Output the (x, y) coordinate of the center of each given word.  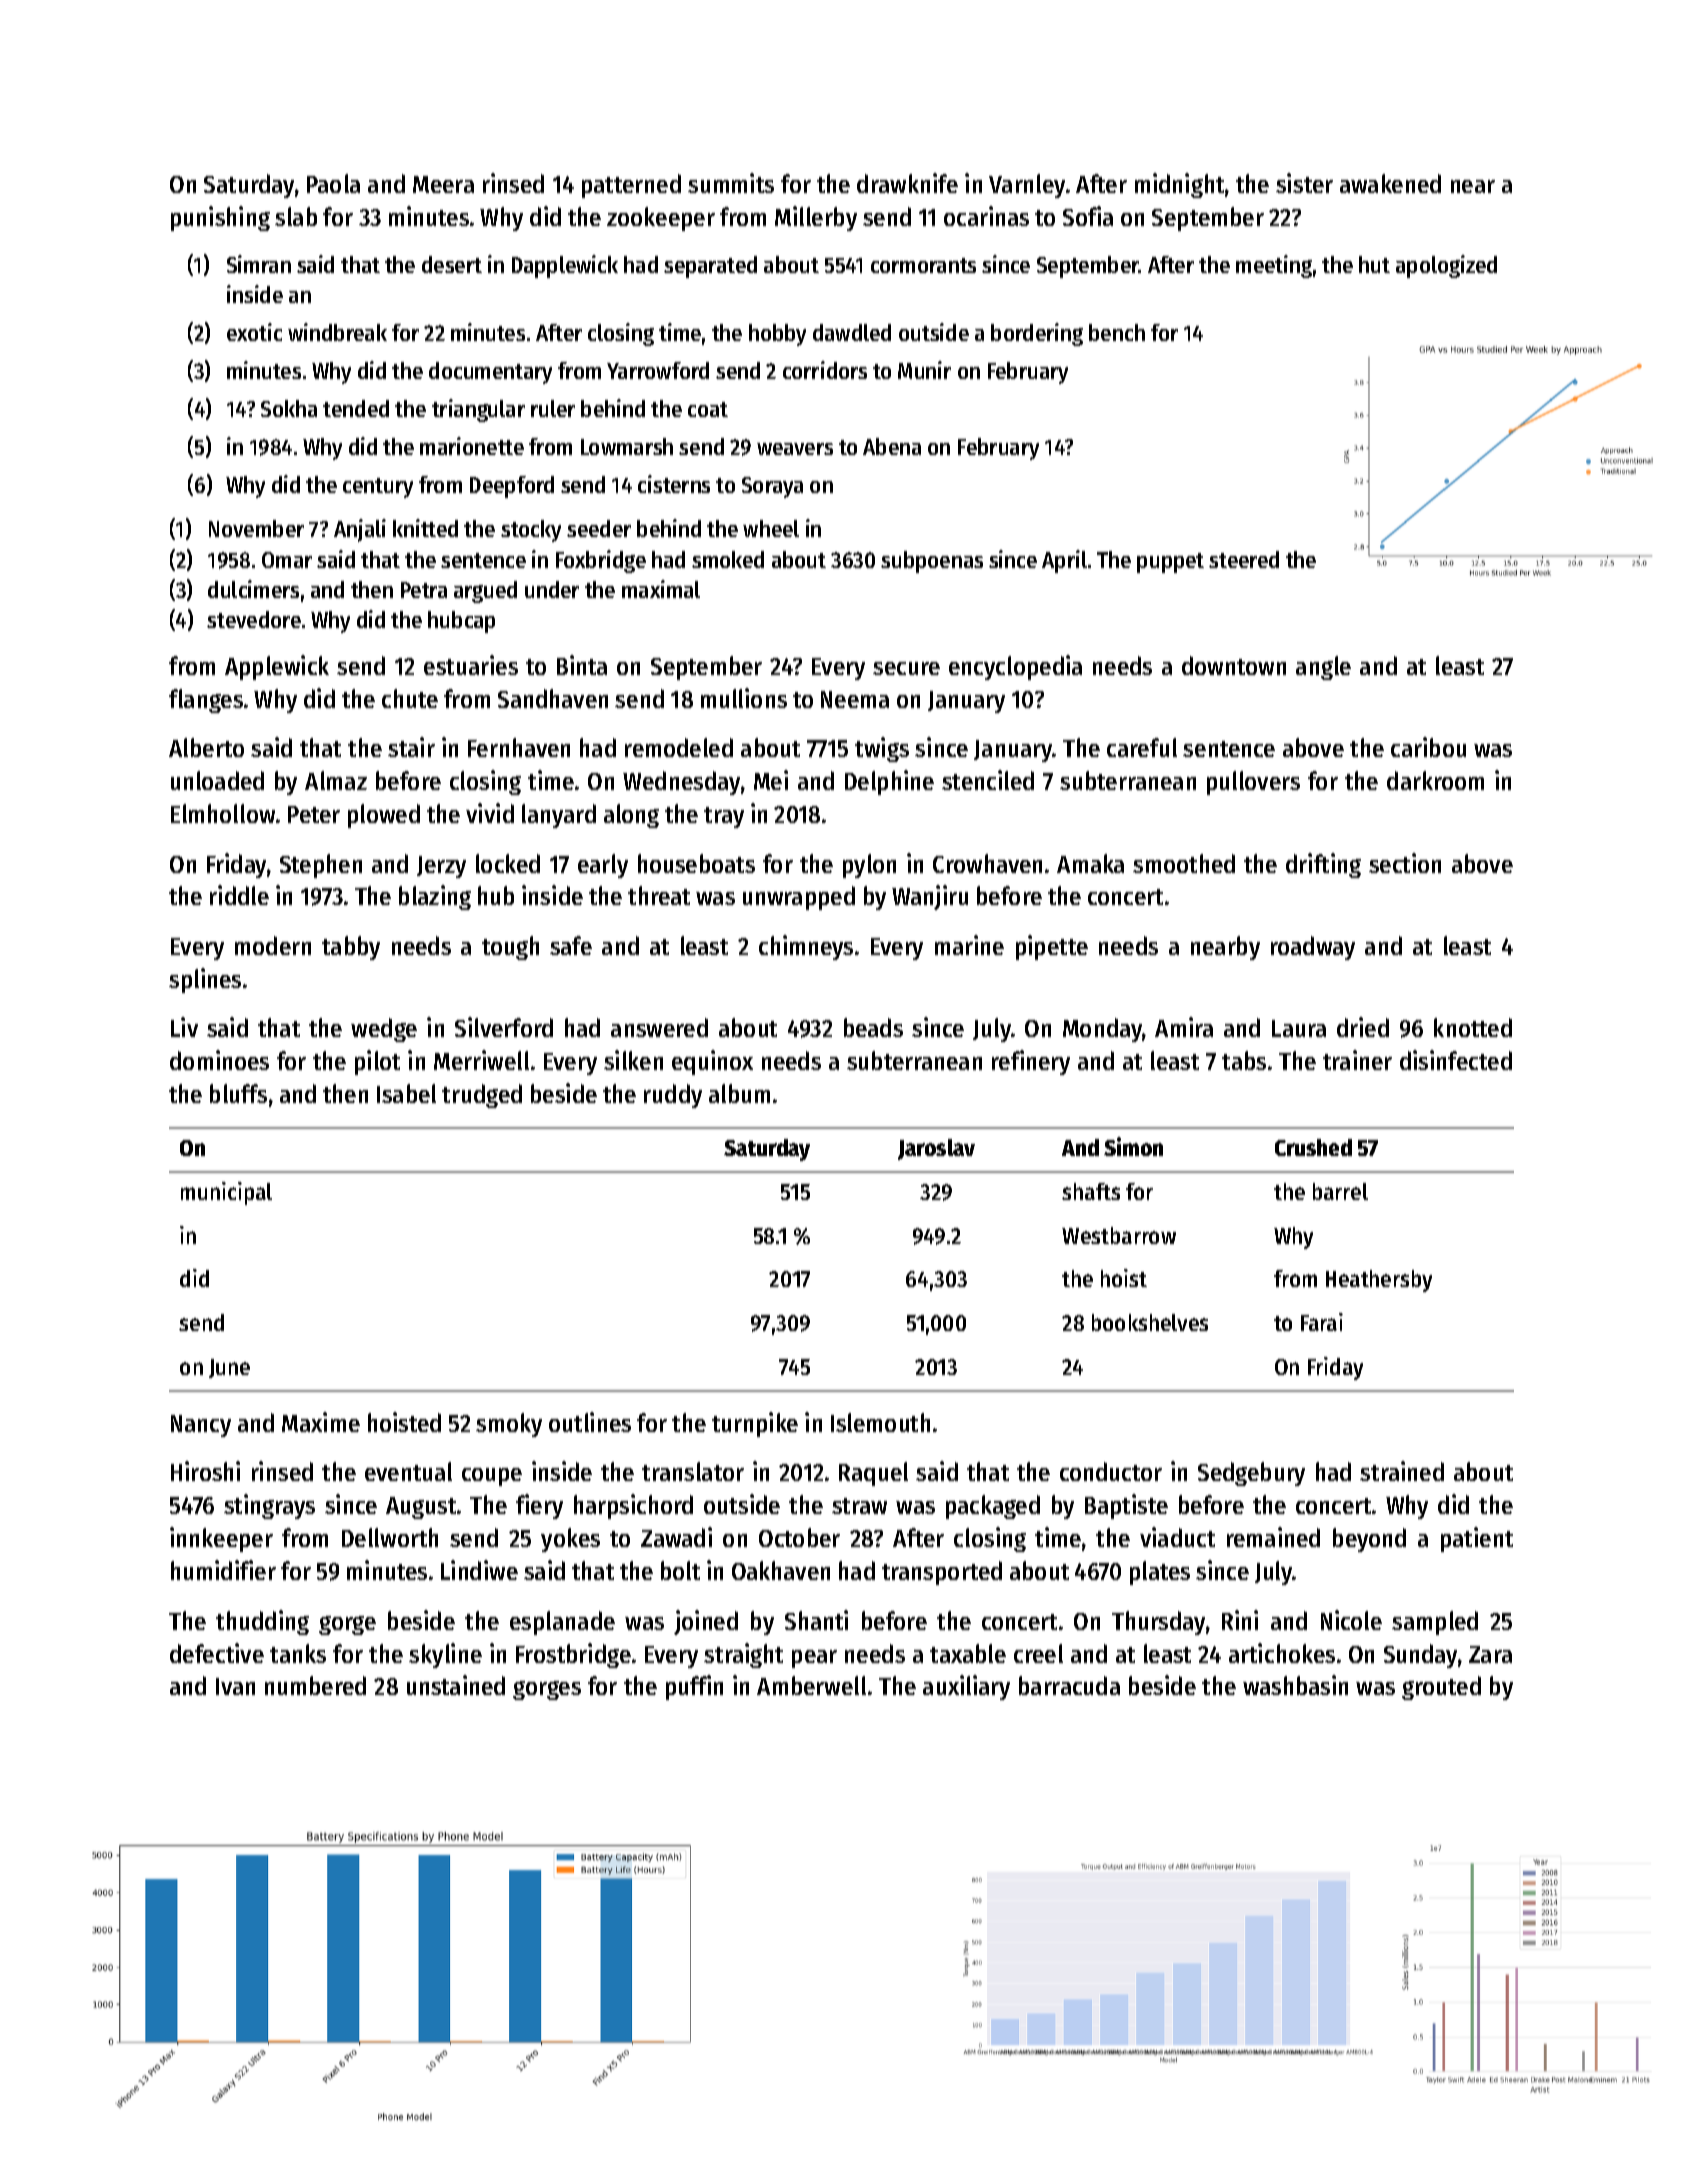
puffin (694, 1687)
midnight (1179, 185)
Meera (443, 184)
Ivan (235, 1686)
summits (731, 183)
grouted (1441, 1688)
